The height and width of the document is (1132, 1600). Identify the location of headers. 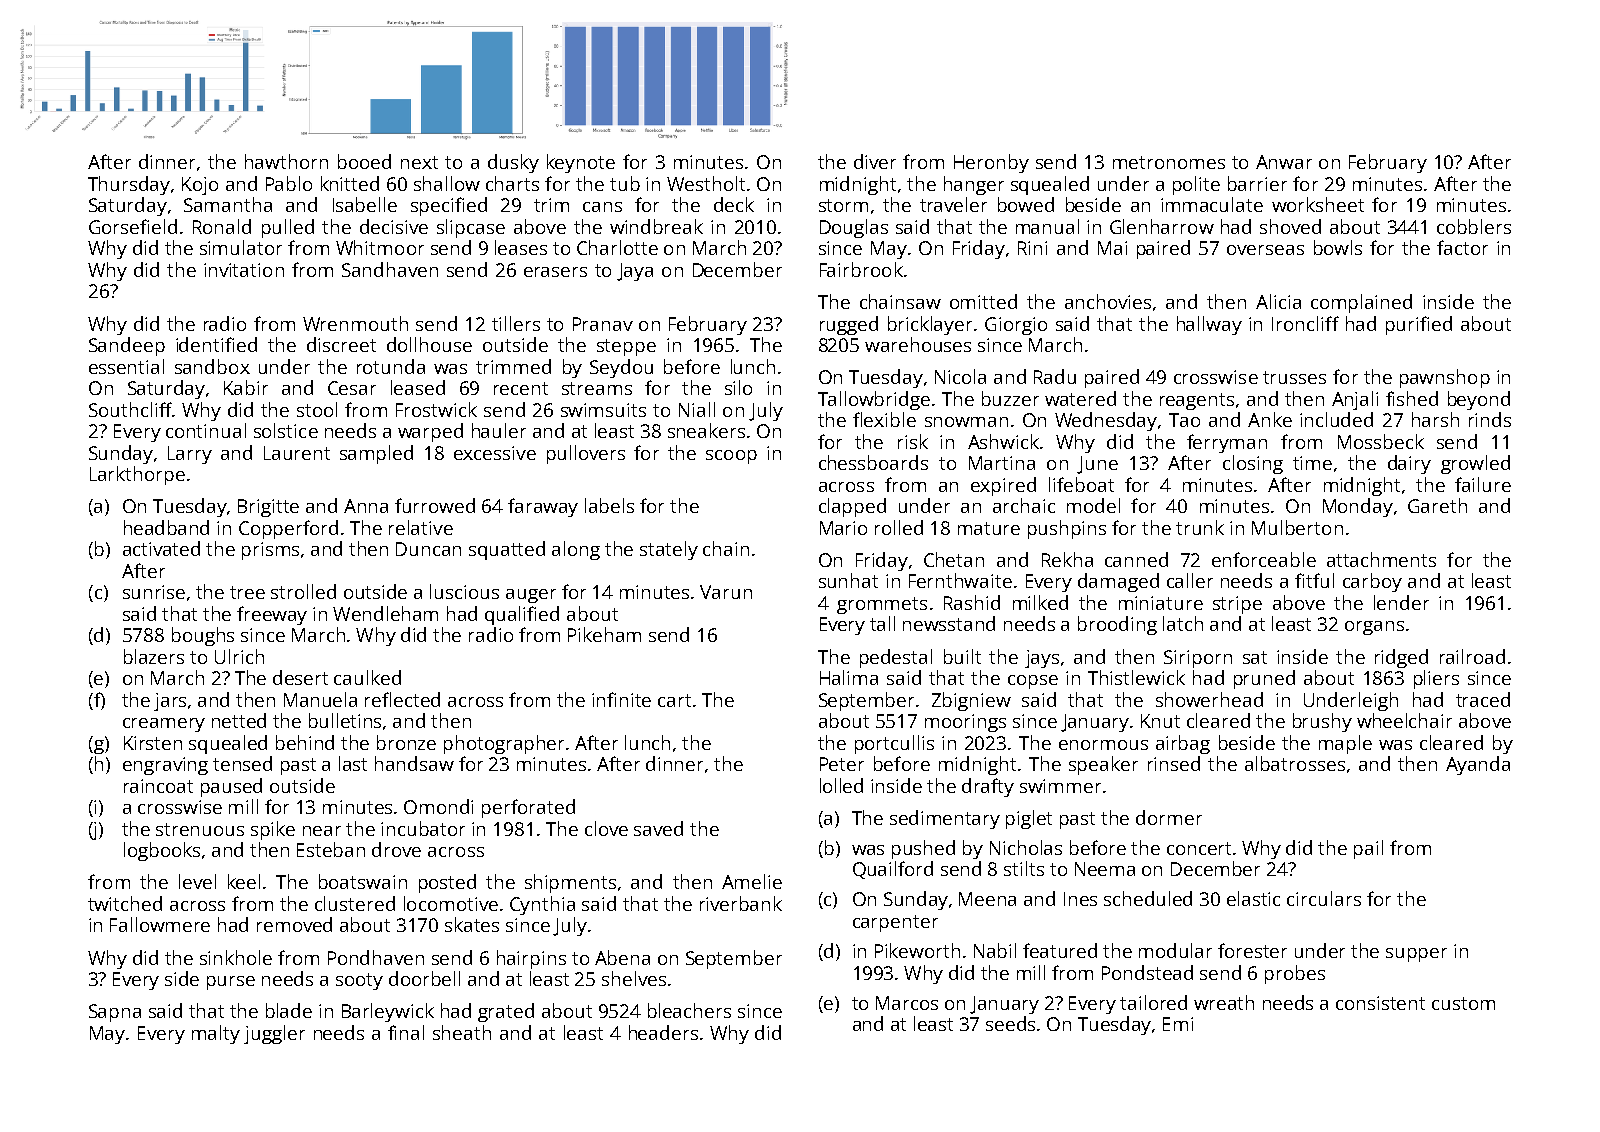
(663, 1032).
